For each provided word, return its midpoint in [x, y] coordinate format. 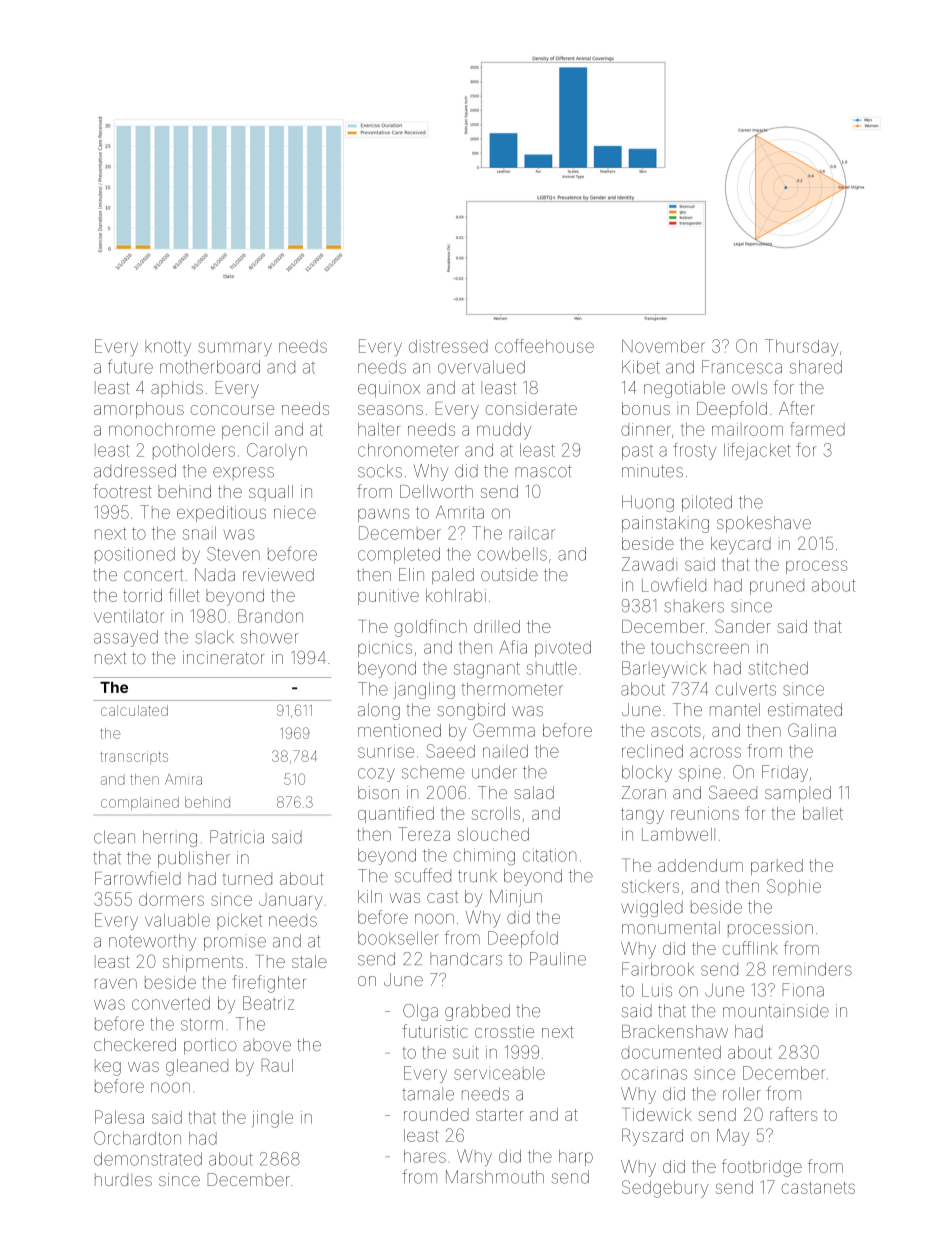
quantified [396, 814]
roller [742, 1094]
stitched [778, 668]
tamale [428, 1094]
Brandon [270, 616]
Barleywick [664, 669]
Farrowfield [138, 878]
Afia [513, 647]
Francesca [742, 367]
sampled [798, 794]
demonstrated [148, 1159]
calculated [134, 710]
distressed [448, 346]
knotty [168, 348]
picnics [385, 649]
